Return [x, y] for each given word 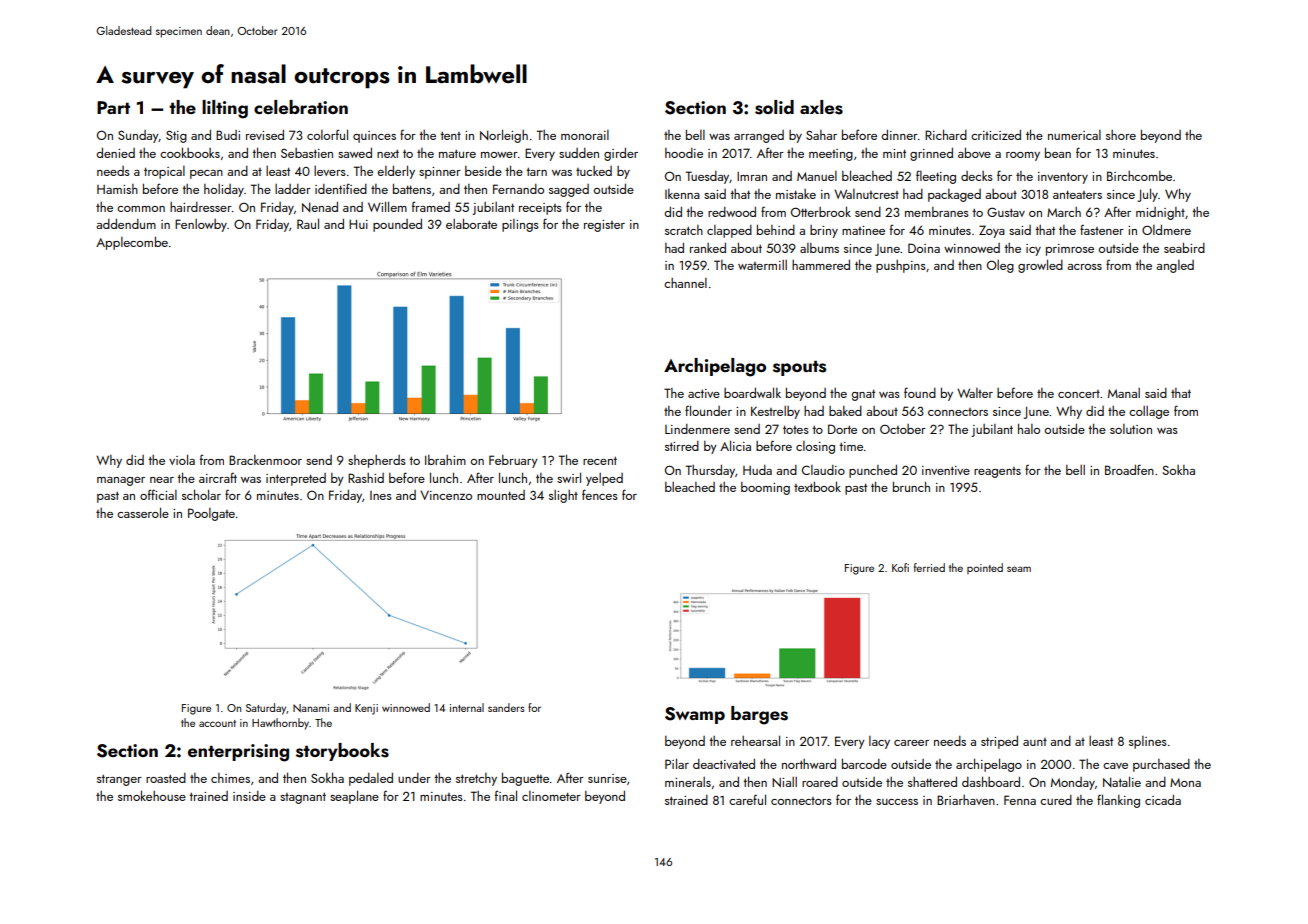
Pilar [677, 763]
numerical [1074, 135]
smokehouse [152, 795]
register [604, 226]
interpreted [296, 479]
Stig [176, 136]
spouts [799, 368]
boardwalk [752, 392]
